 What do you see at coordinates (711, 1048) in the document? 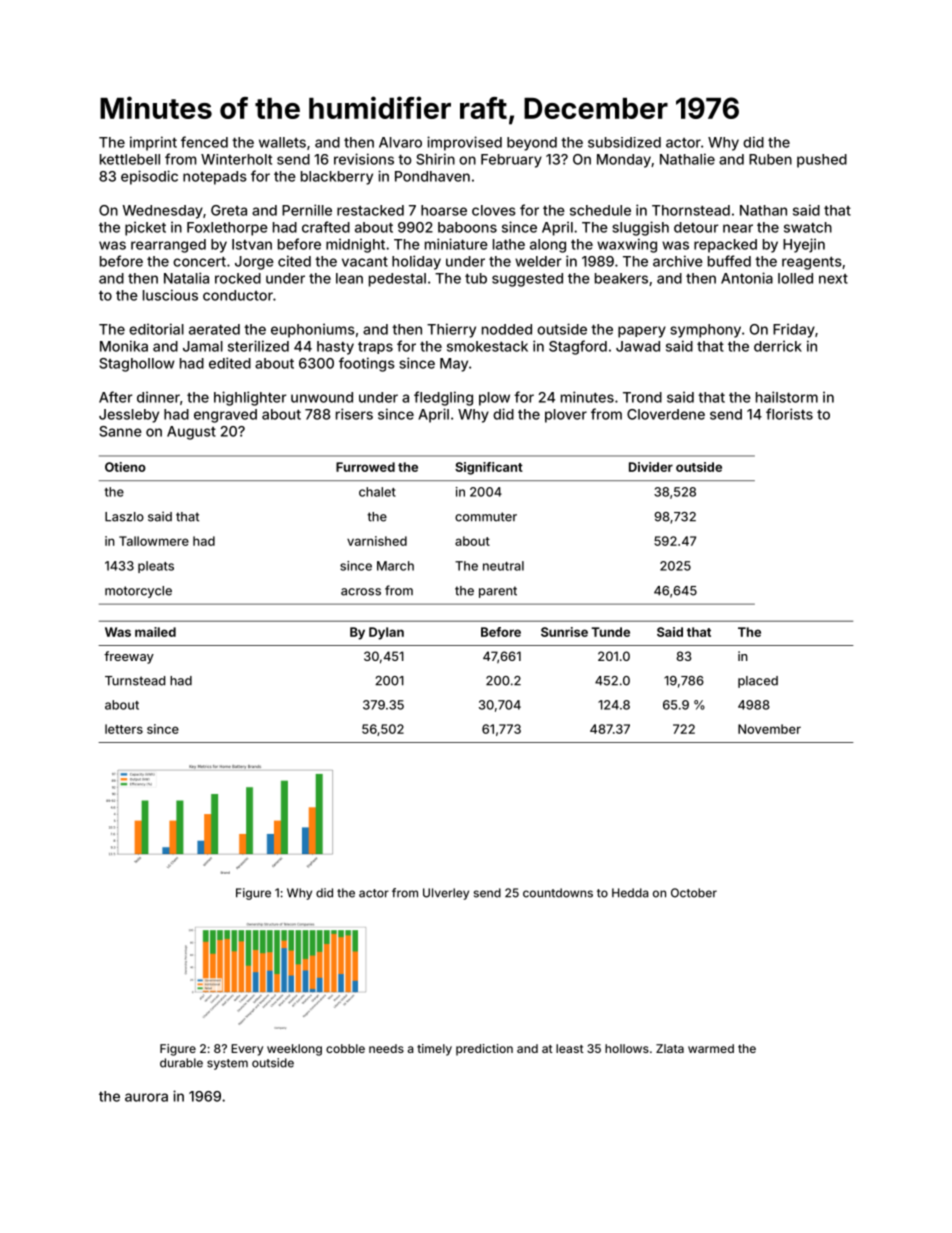
I see `warmed` at bounding box center [711, 1048].
